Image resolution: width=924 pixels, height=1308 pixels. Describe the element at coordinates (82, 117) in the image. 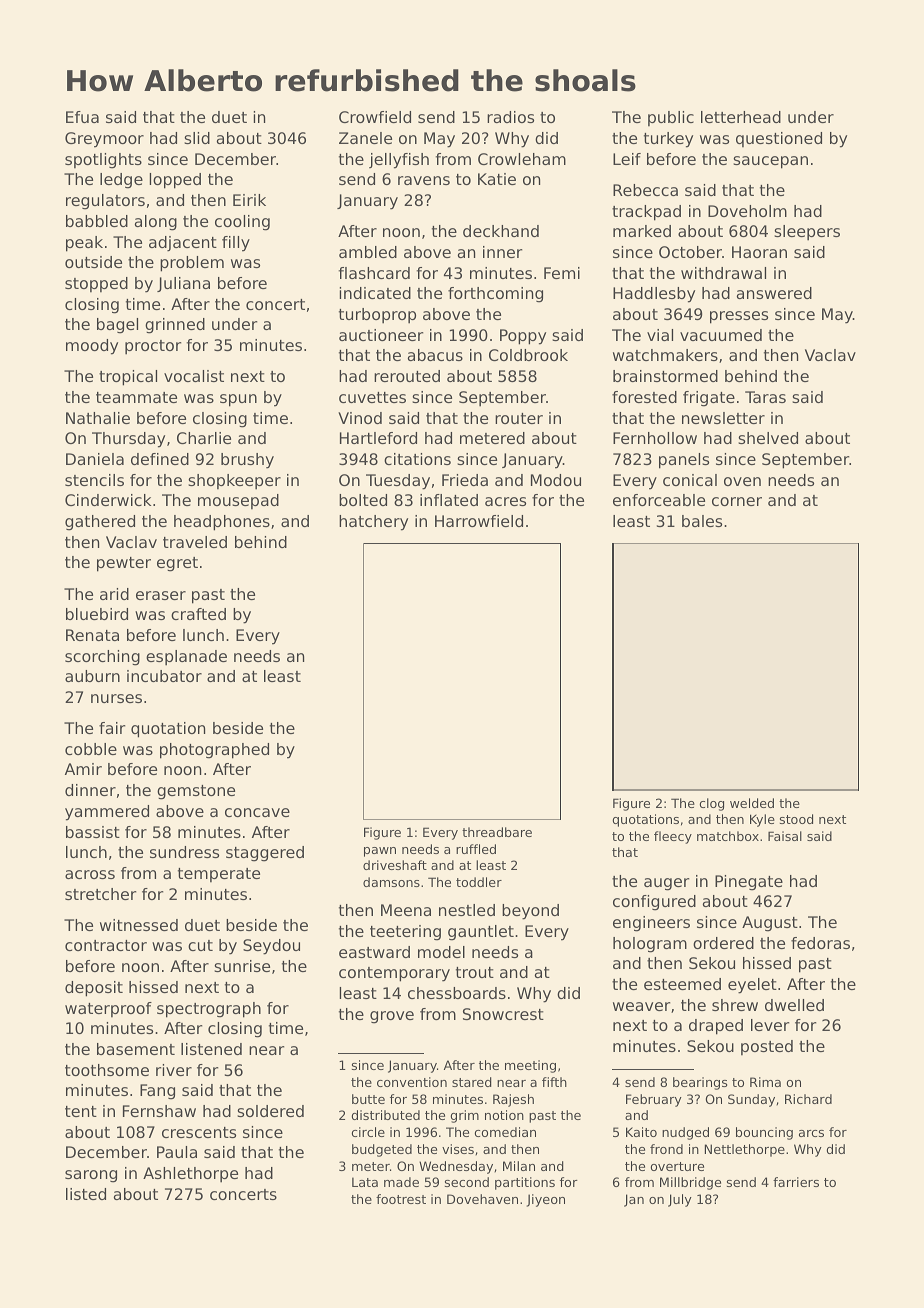

I see `Efua` at that location.
